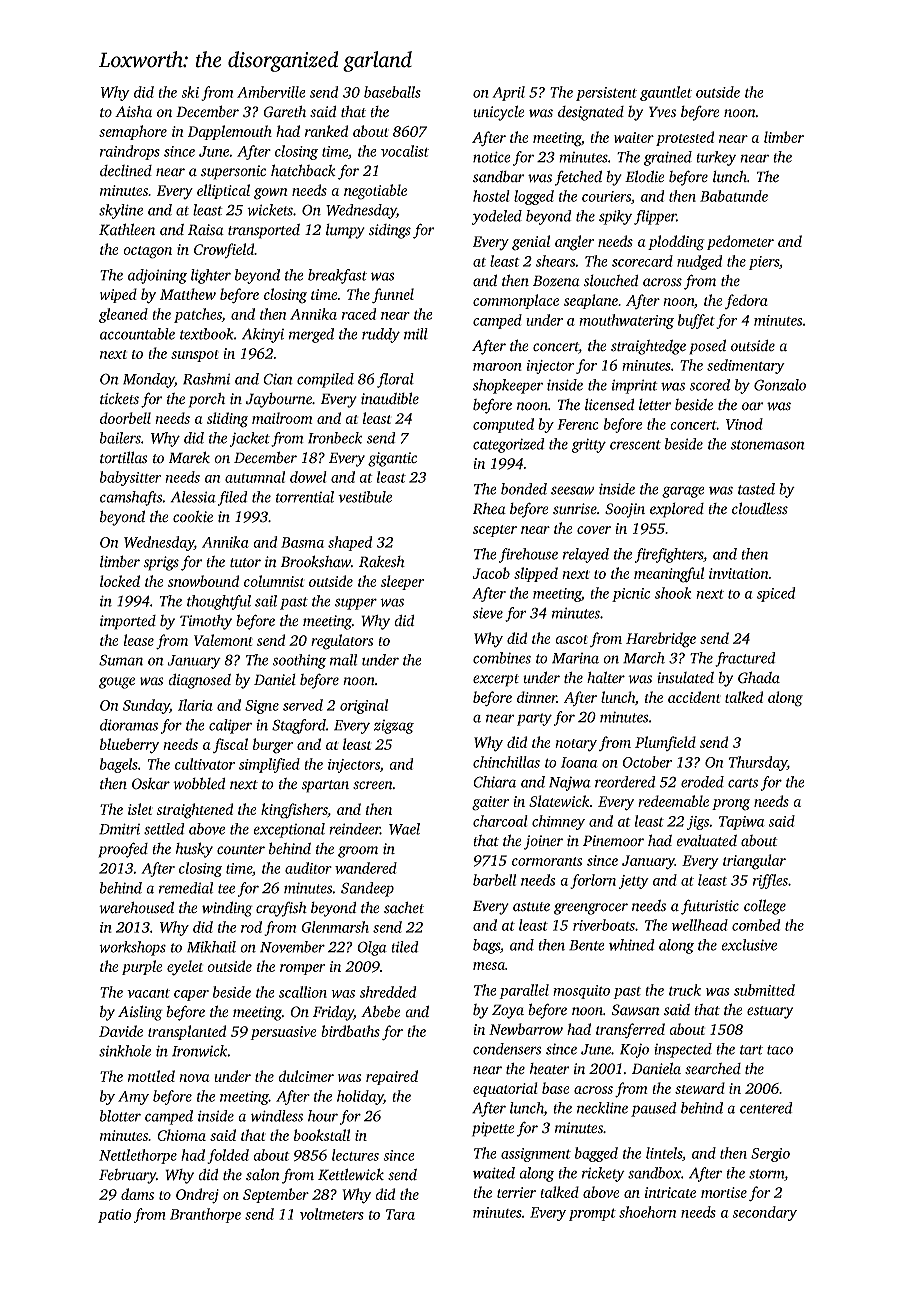 Image resolution: width=908 pixels, height=1316 pixels. What do you see at coordinates (203, 581) in the screenshot?
I see `snowbound` at bounding box center [203, 581].
